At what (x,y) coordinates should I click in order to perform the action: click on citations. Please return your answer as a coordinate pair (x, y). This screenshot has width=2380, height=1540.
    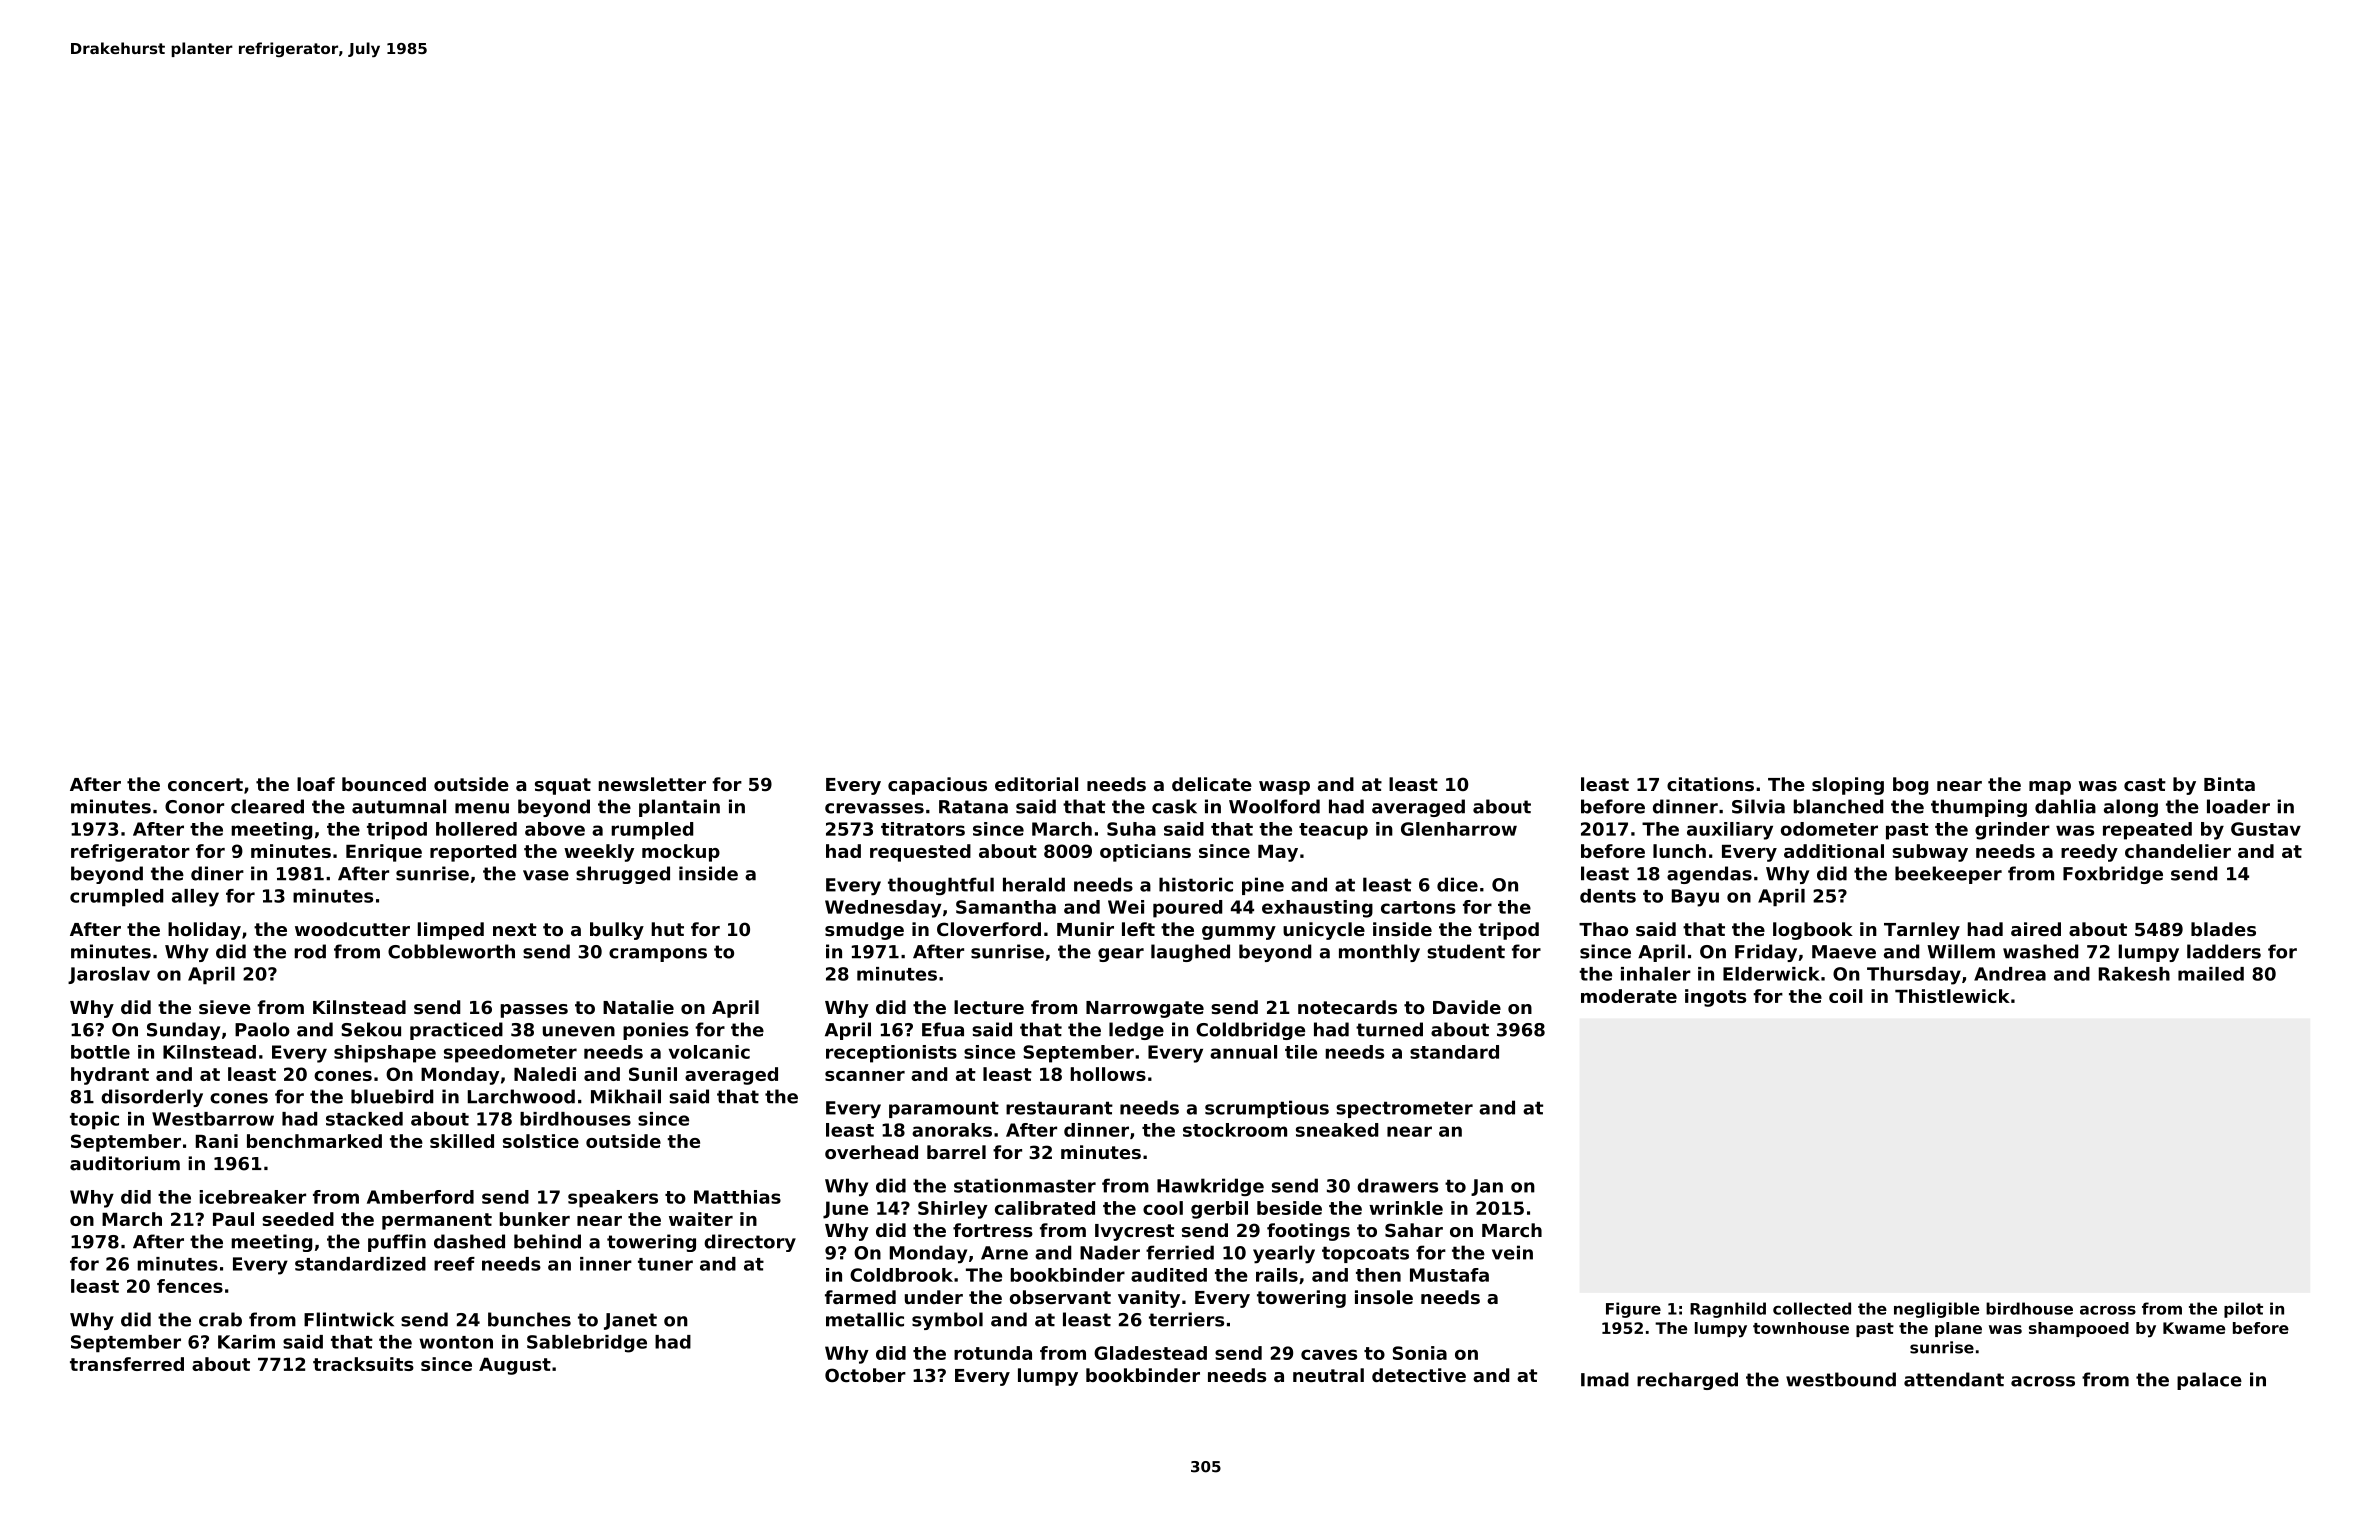
    Looking at the image, I should click on (1710, 784).
